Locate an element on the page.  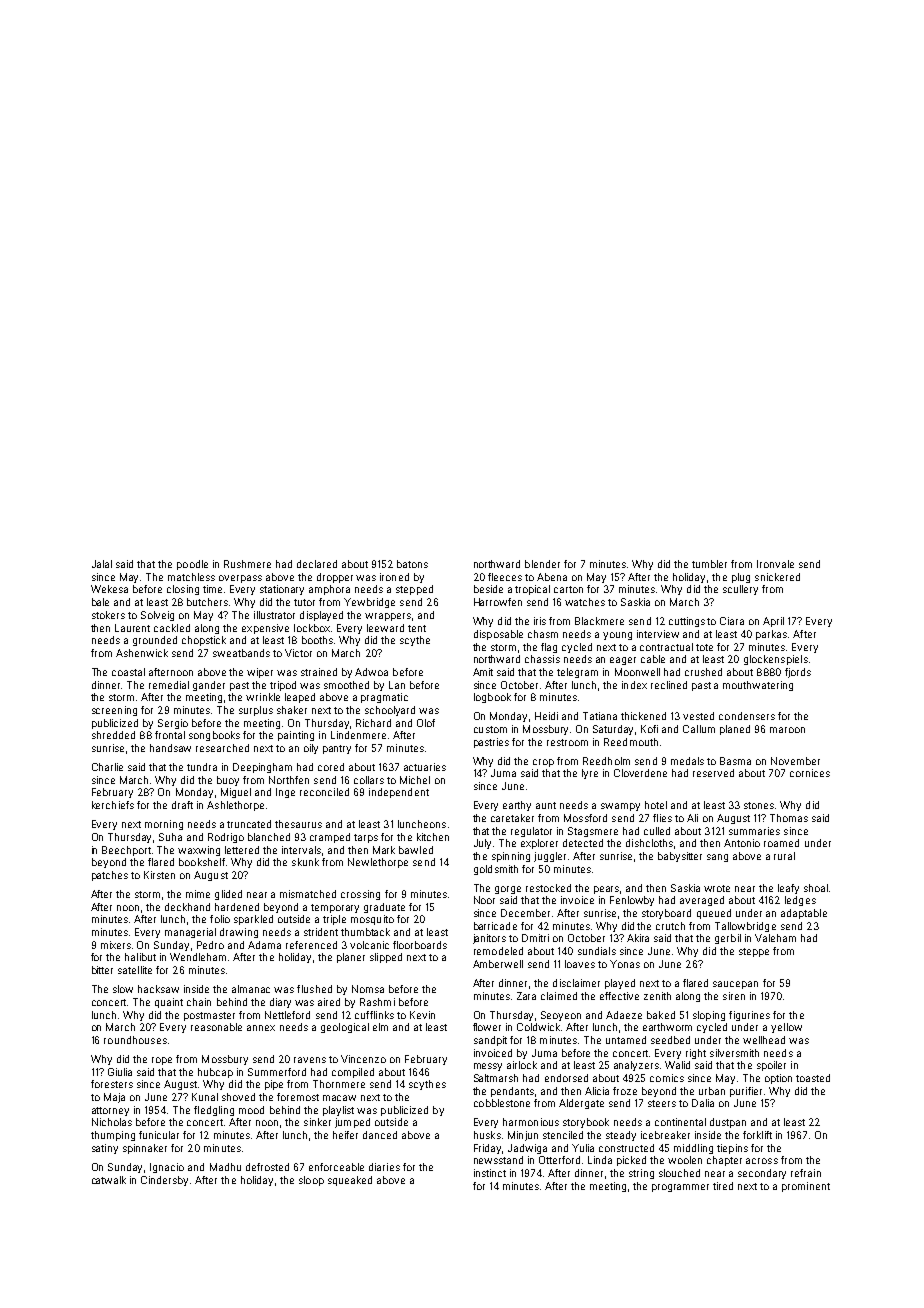
Adama is located at coordinates (264, 945).
